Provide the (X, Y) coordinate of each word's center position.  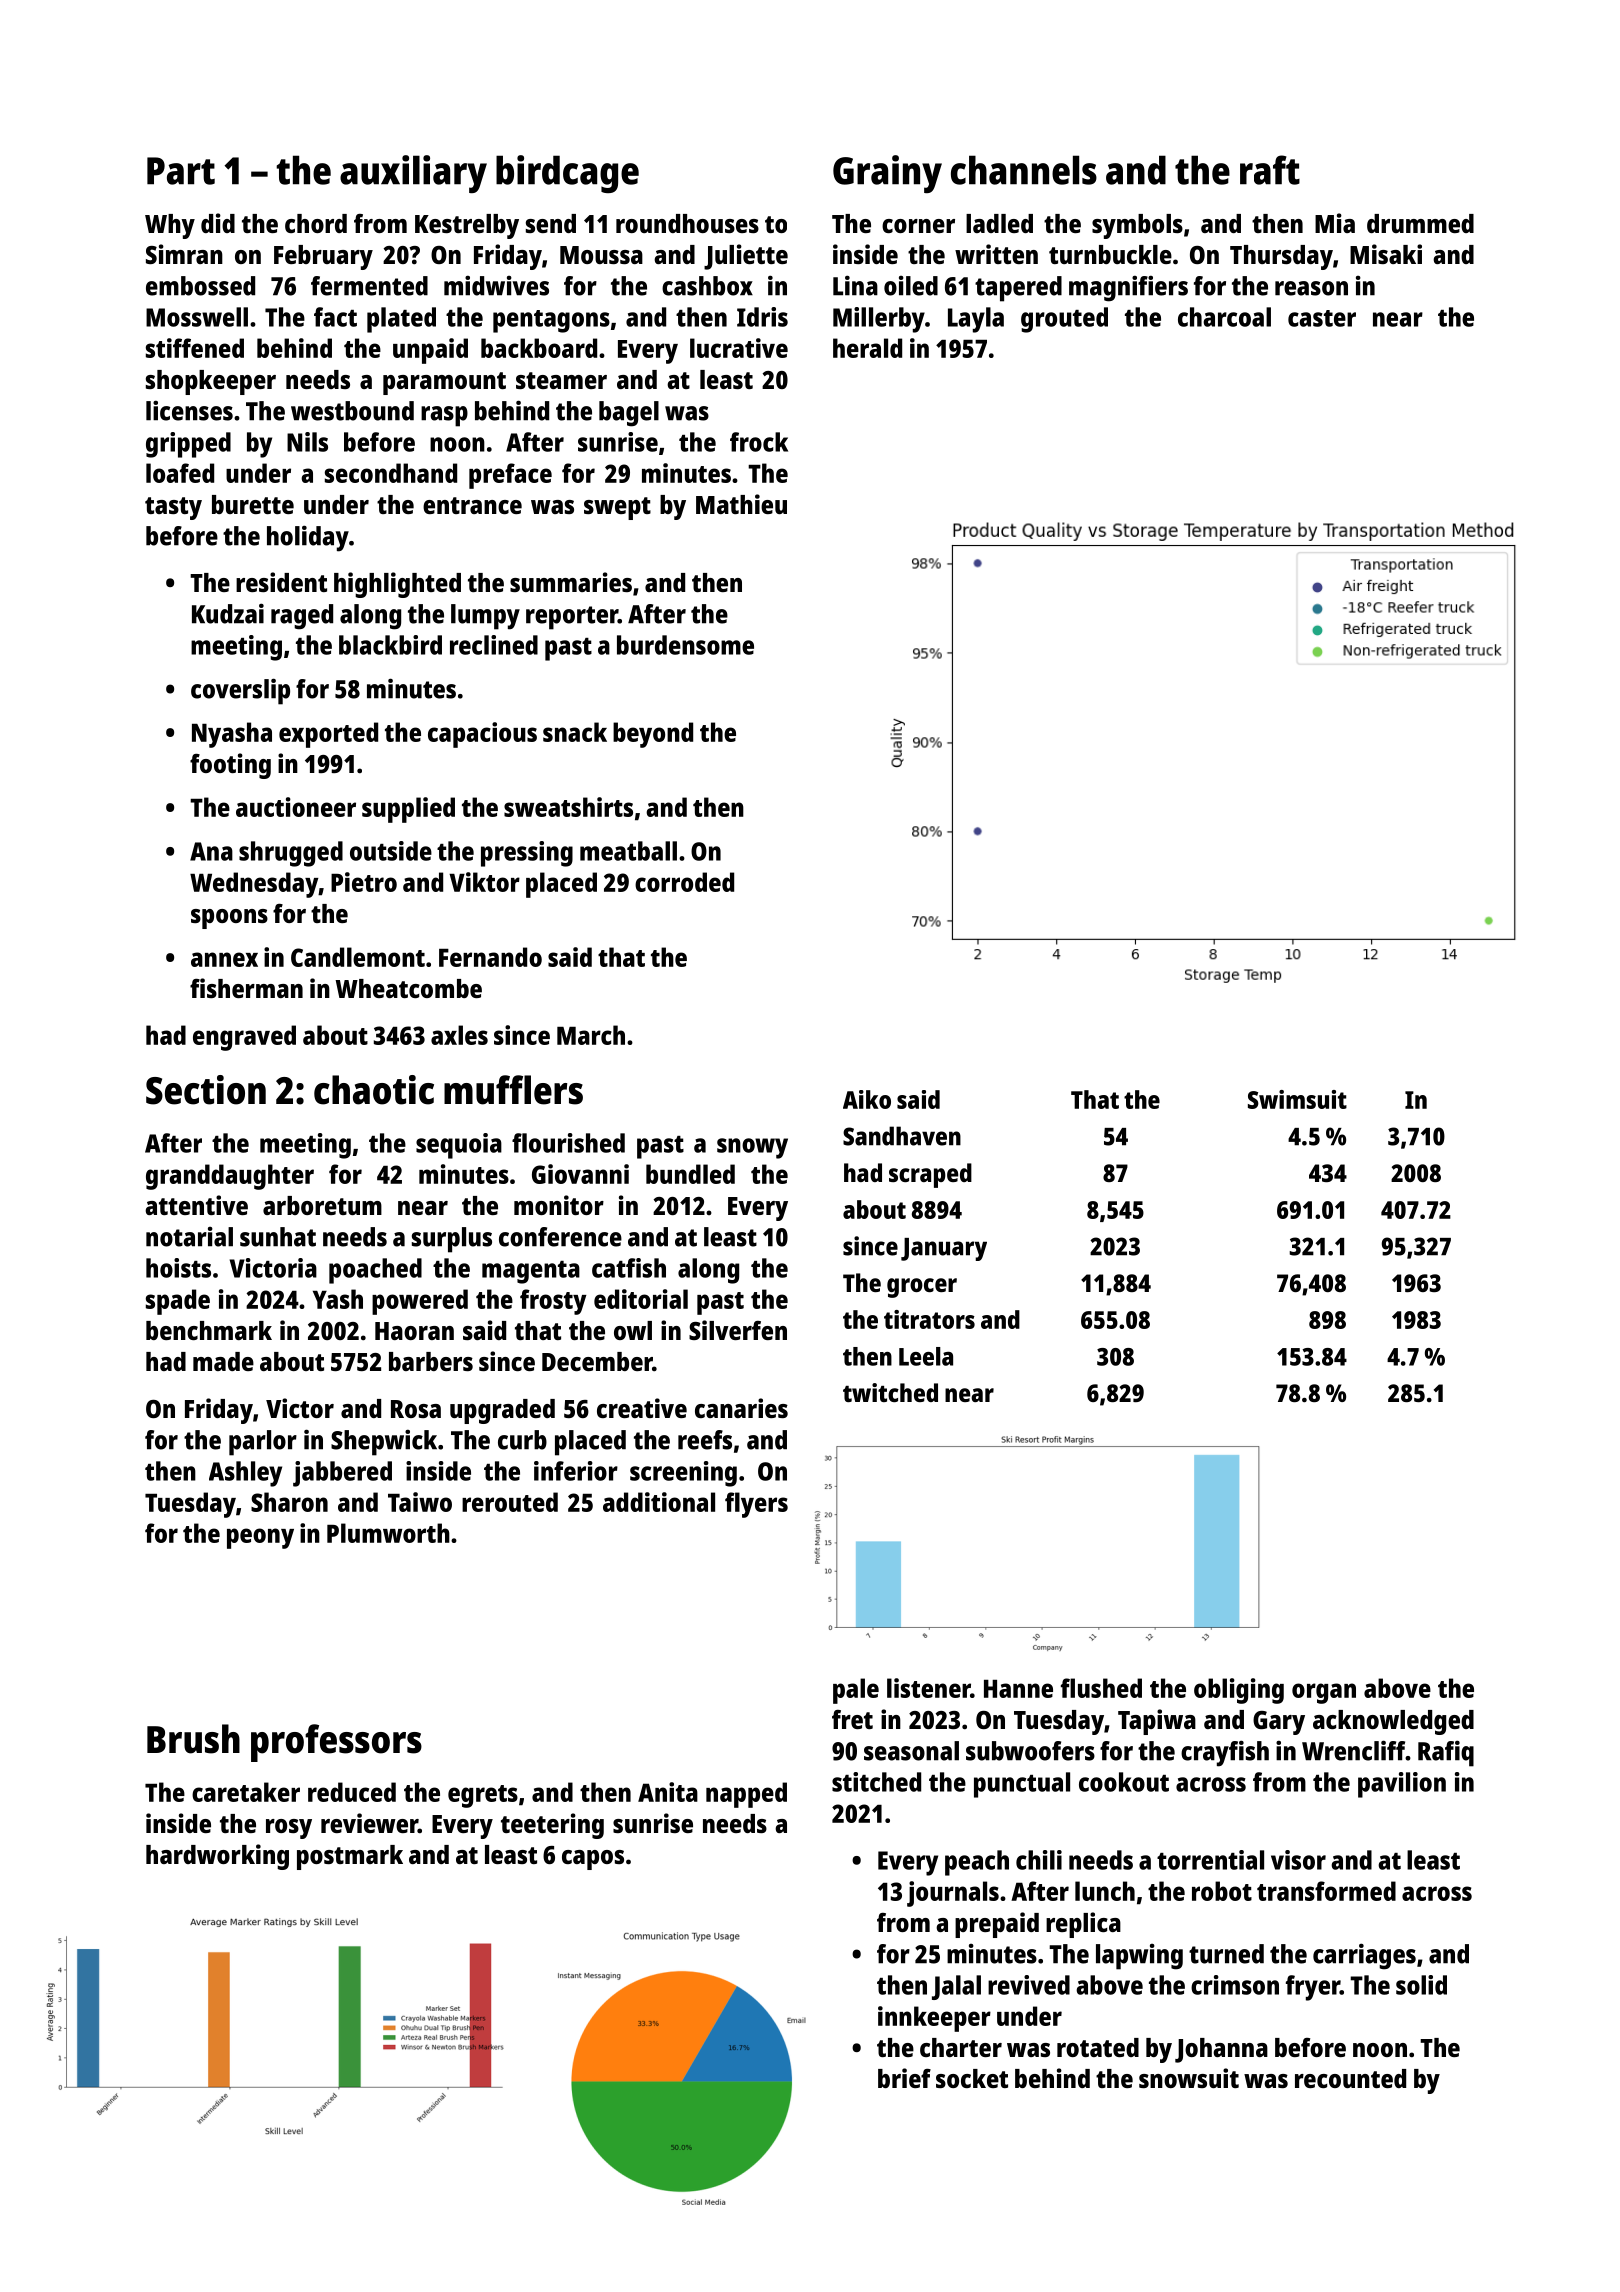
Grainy (887, 174)
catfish (629, 1268)
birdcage (567, 174)
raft (1270, 170)
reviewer (369, 1823)
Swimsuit (1297, 1099)
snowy (752, 1148)
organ (1324, 1693)
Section (206, 1090)
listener (929, 1688)
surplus (452, 1240)
